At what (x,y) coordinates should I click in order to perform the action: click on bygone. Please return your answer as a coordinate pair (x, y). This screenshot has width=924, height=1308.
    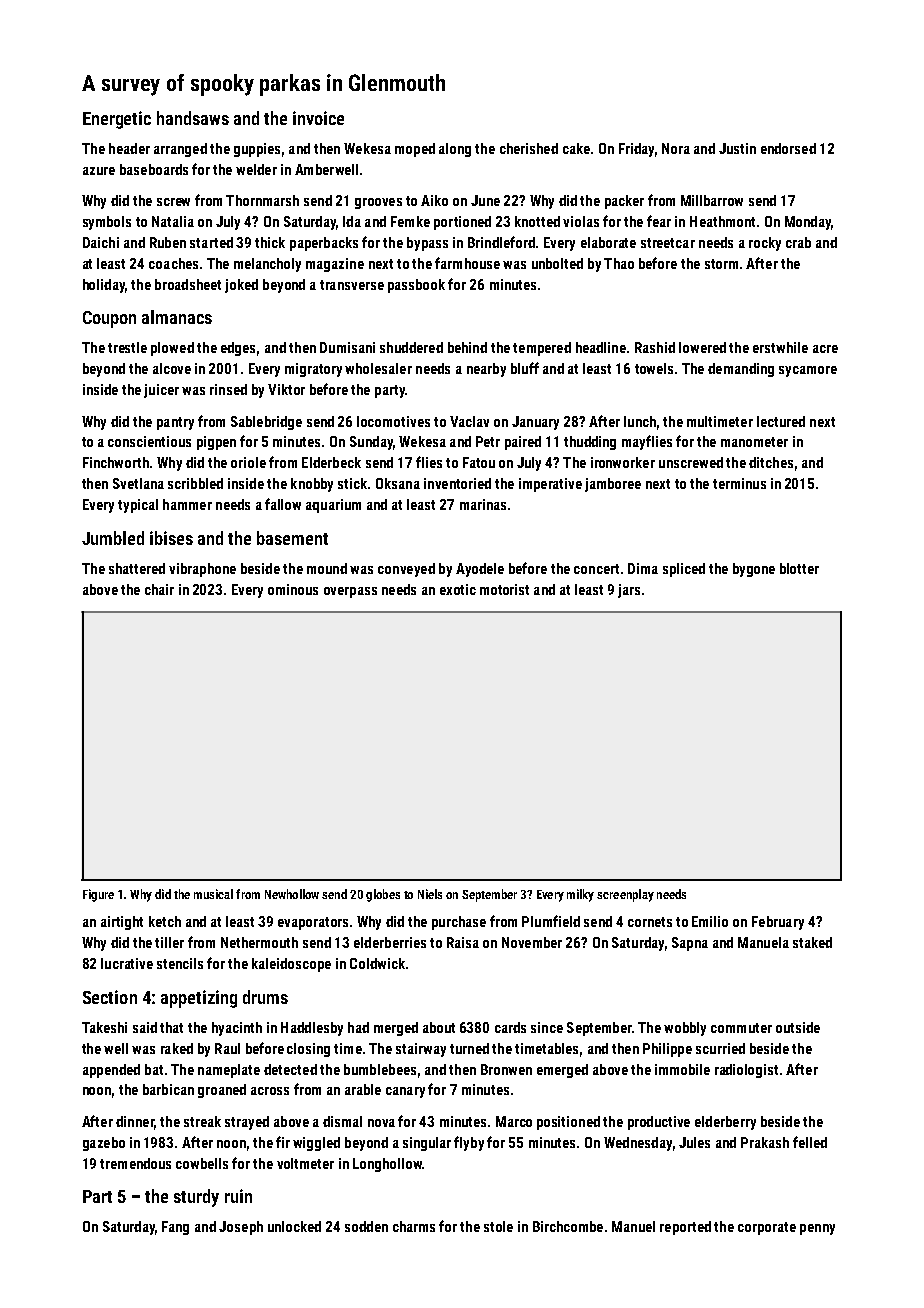
    Looking at the image, I should click on (754, 570).
